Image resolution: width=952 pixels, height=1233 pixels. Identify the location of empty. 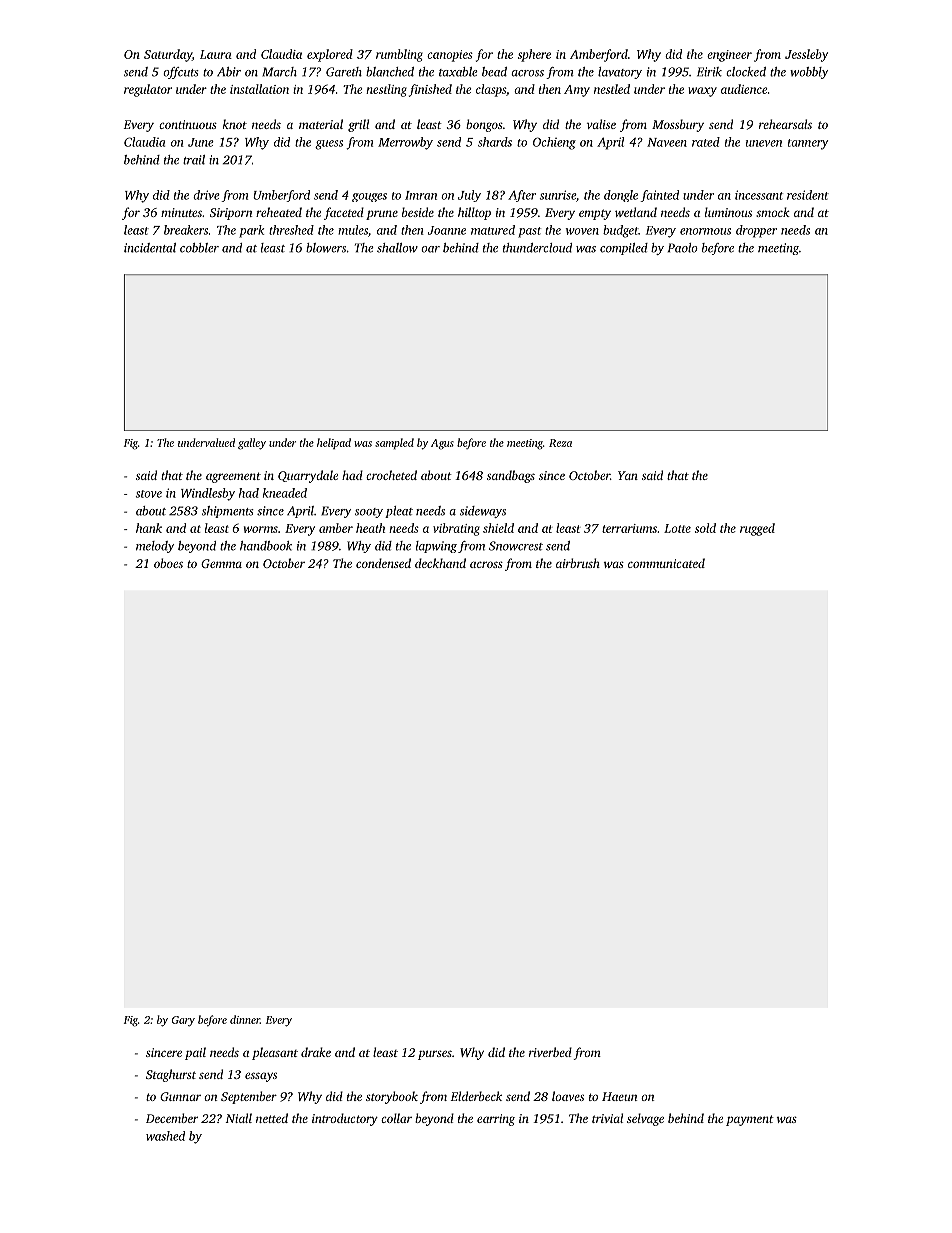
(595, 214).
